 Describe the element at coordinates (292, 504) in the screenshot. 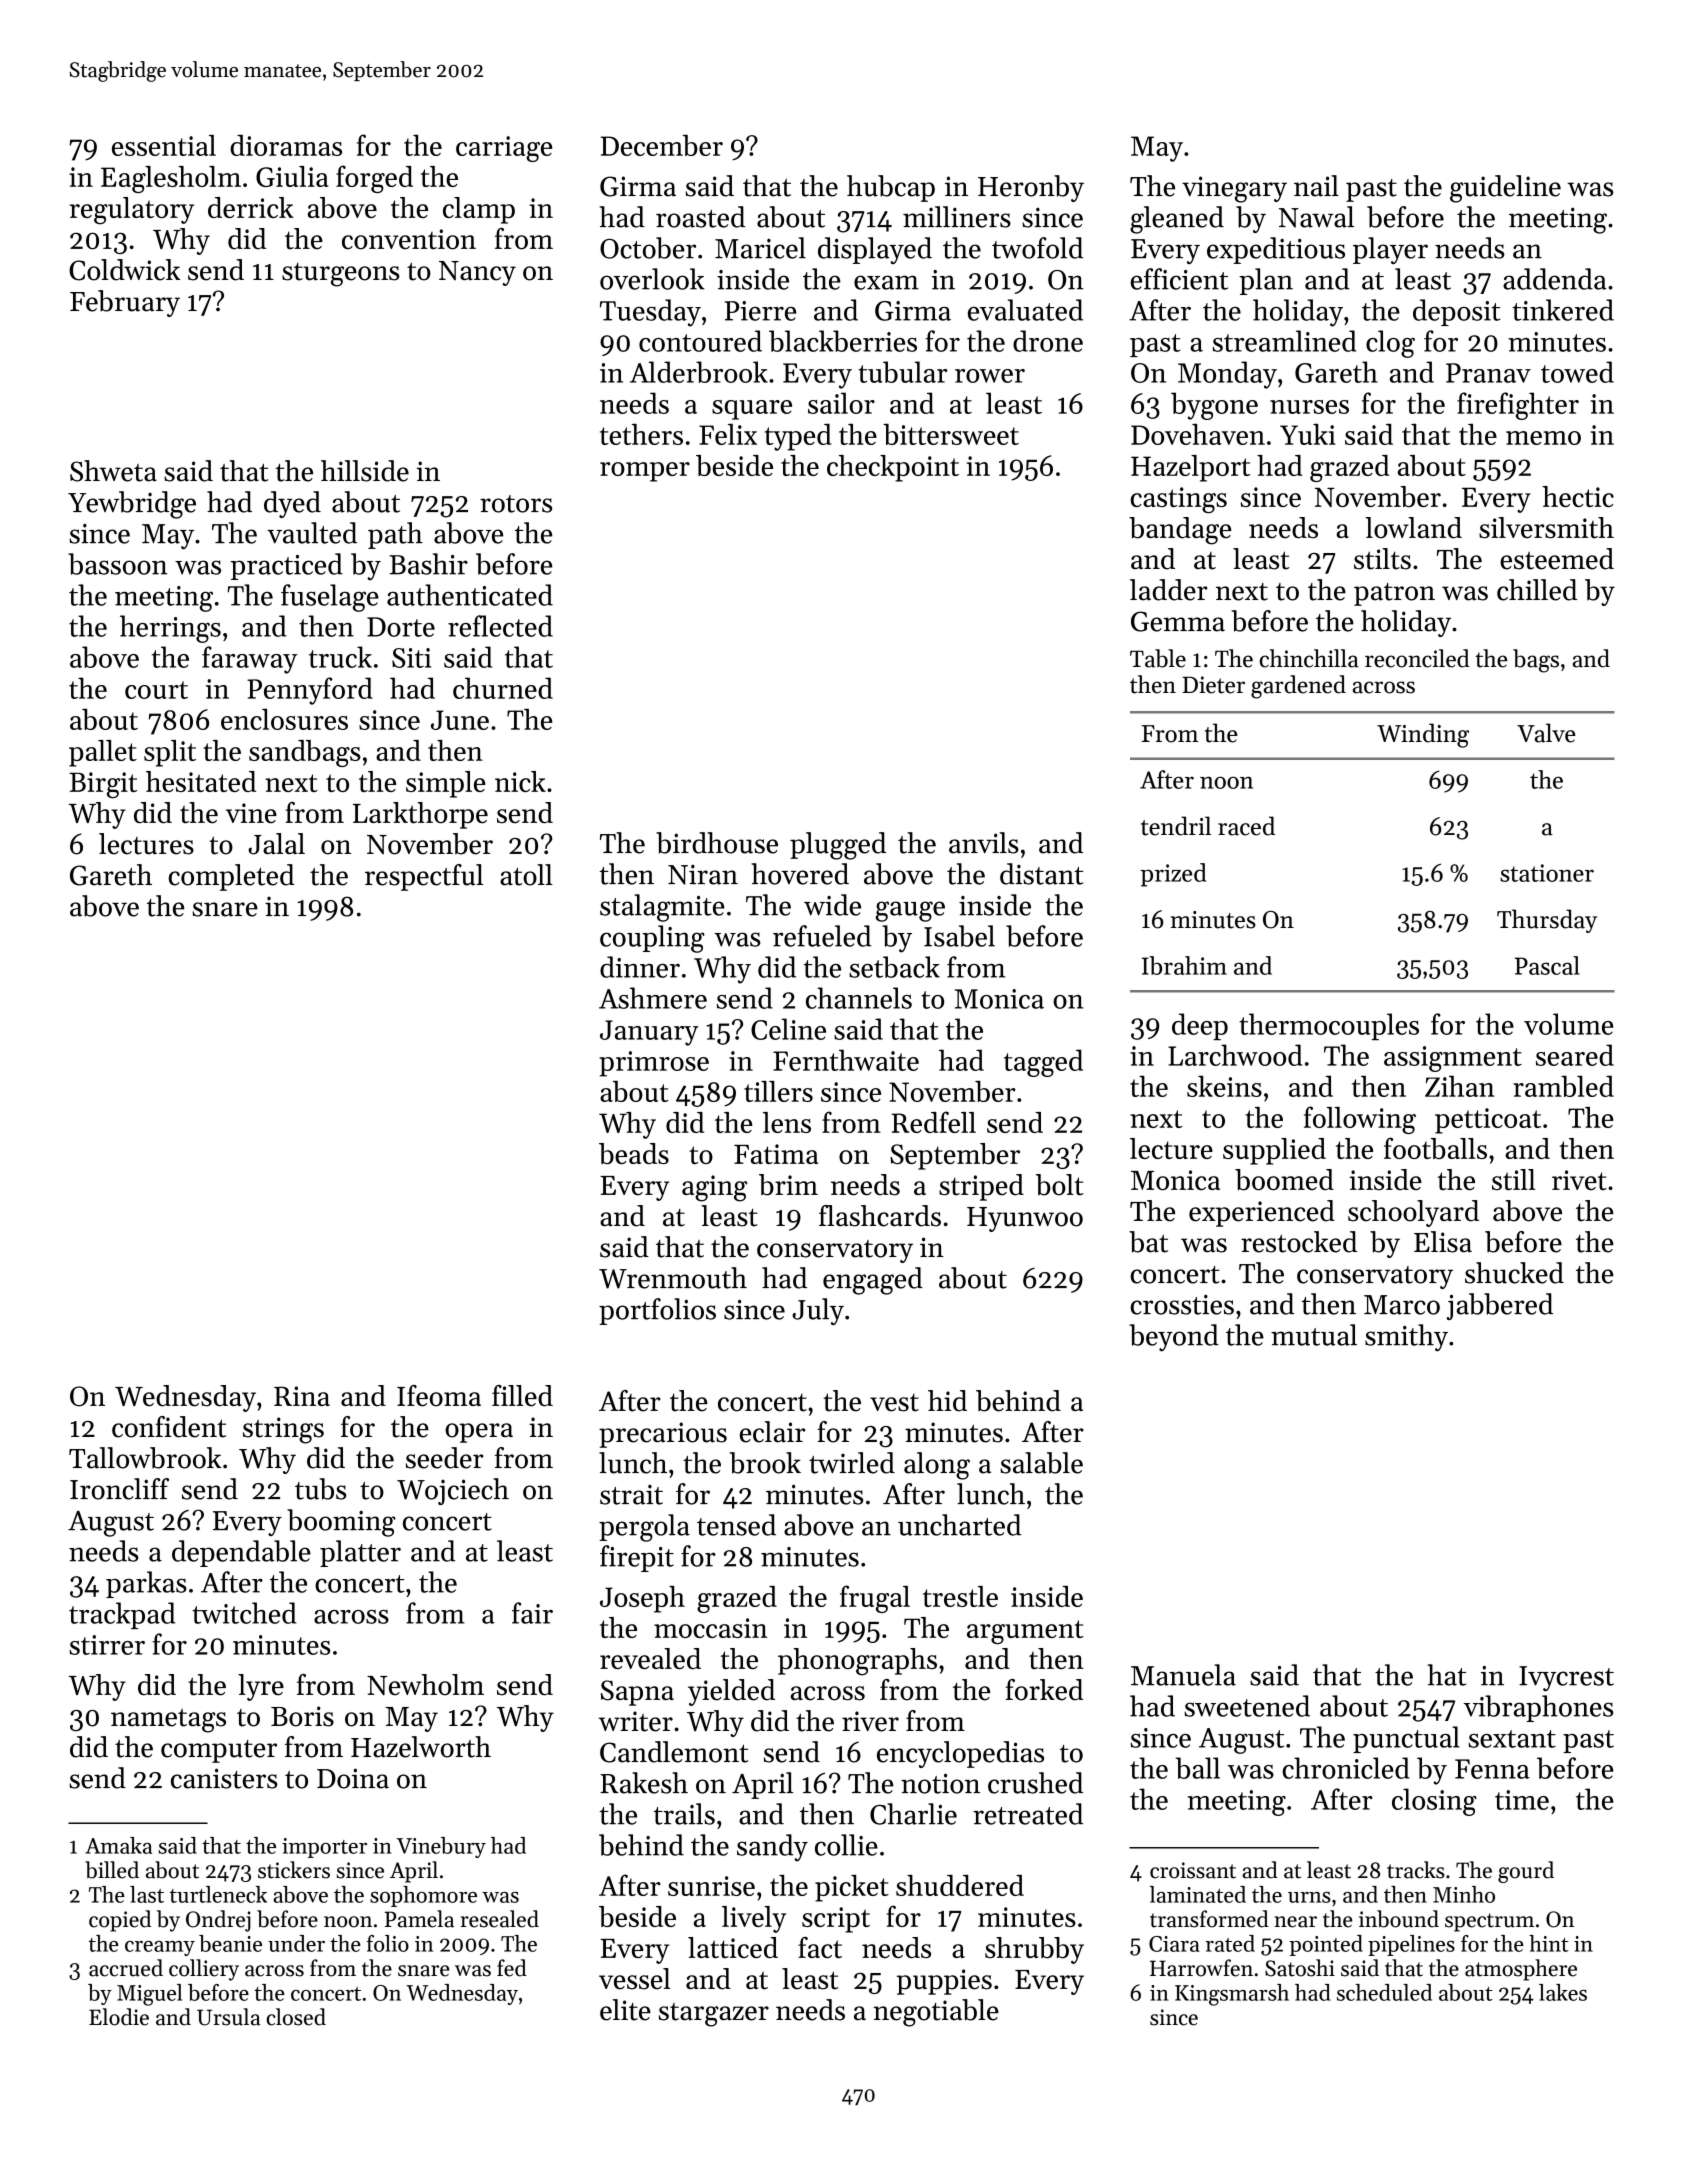

I see `dyed` at that location.
